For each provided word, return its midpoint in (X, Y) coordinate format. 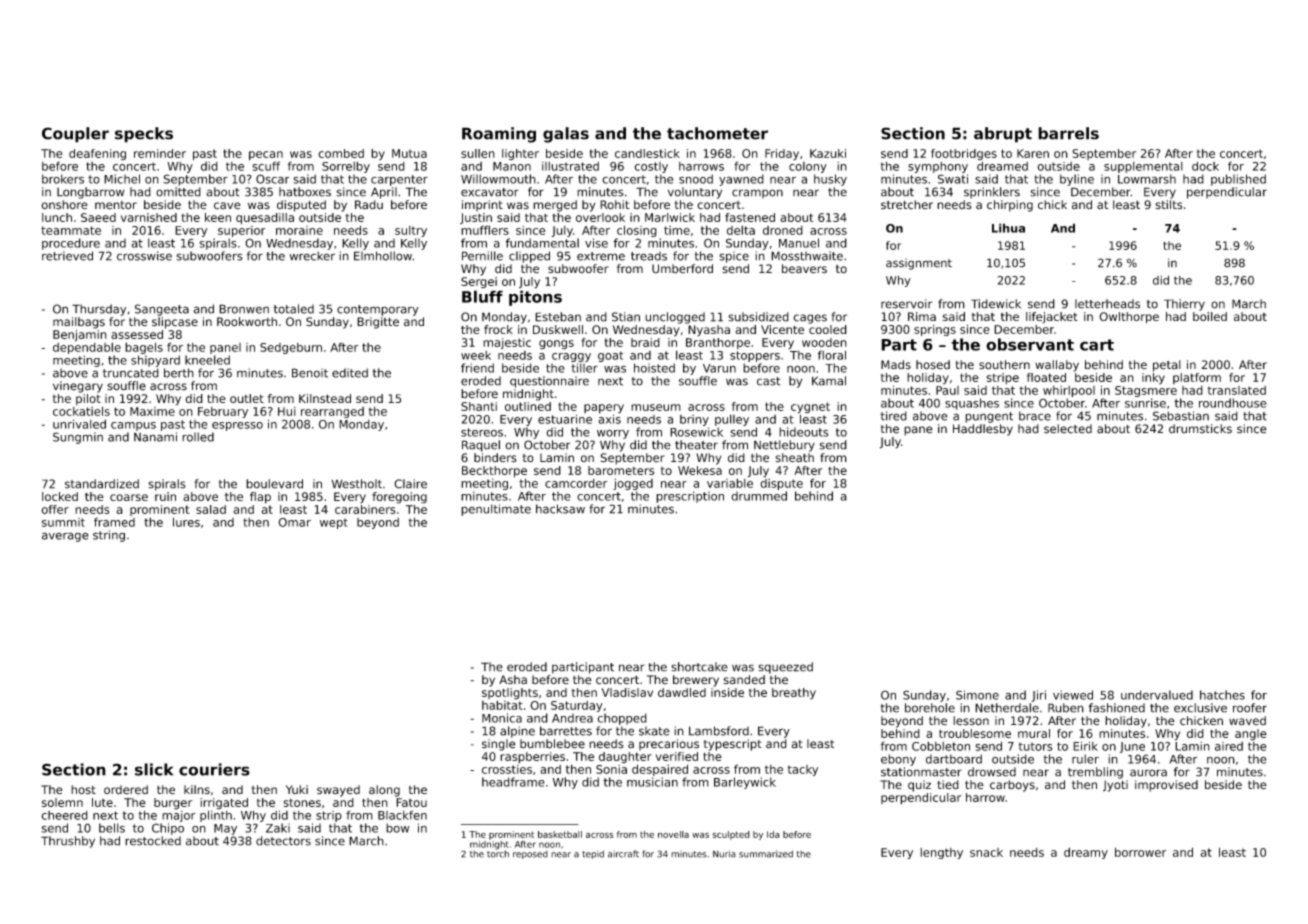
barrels (1068, 133)
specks (144, 135)
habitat (502, 705)
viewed (1073, 695)
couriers (214, 769)
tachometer (717, 133)
